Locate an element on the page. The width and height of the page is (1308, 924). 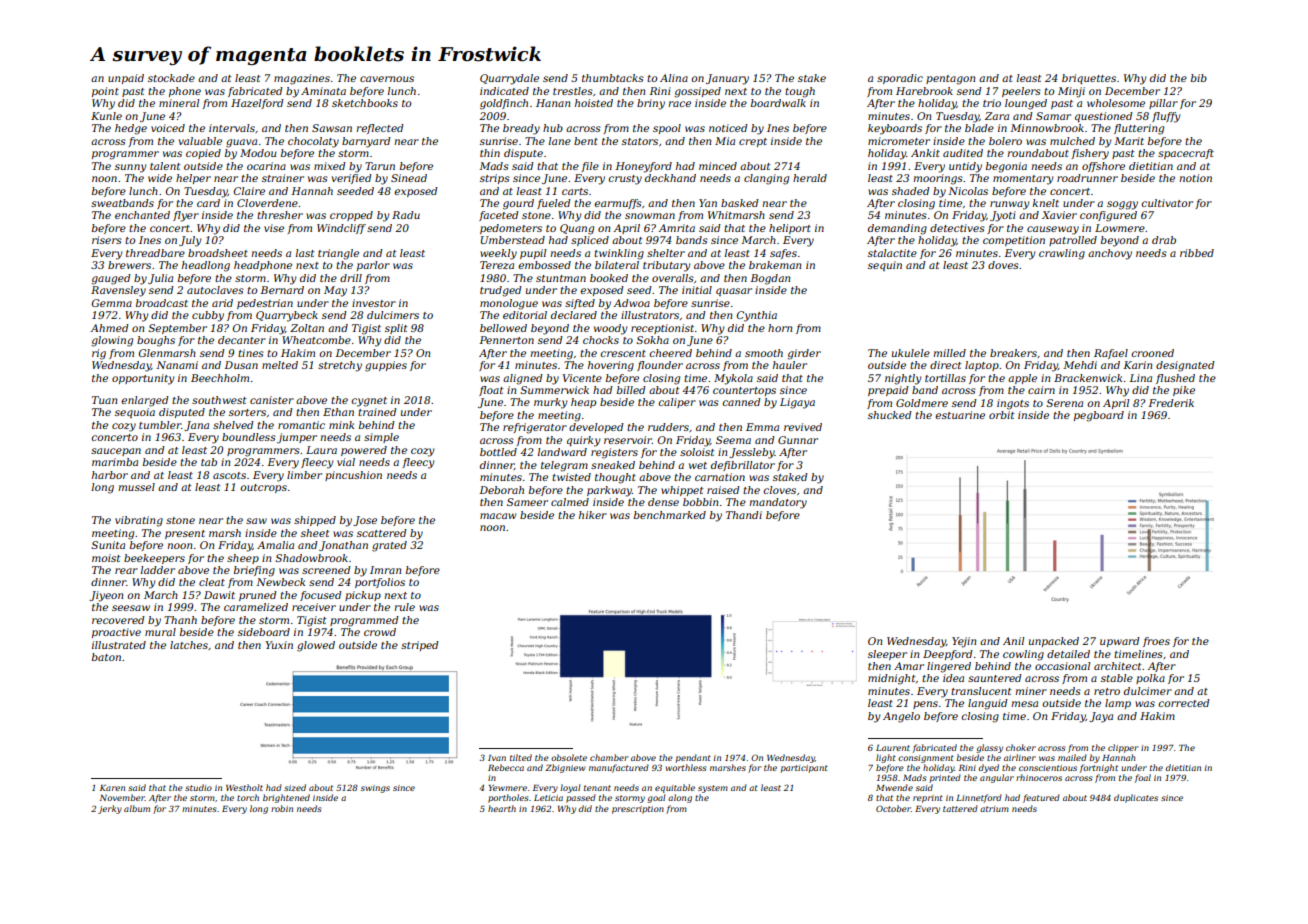
consignment is located at coordinates (926, 759).
